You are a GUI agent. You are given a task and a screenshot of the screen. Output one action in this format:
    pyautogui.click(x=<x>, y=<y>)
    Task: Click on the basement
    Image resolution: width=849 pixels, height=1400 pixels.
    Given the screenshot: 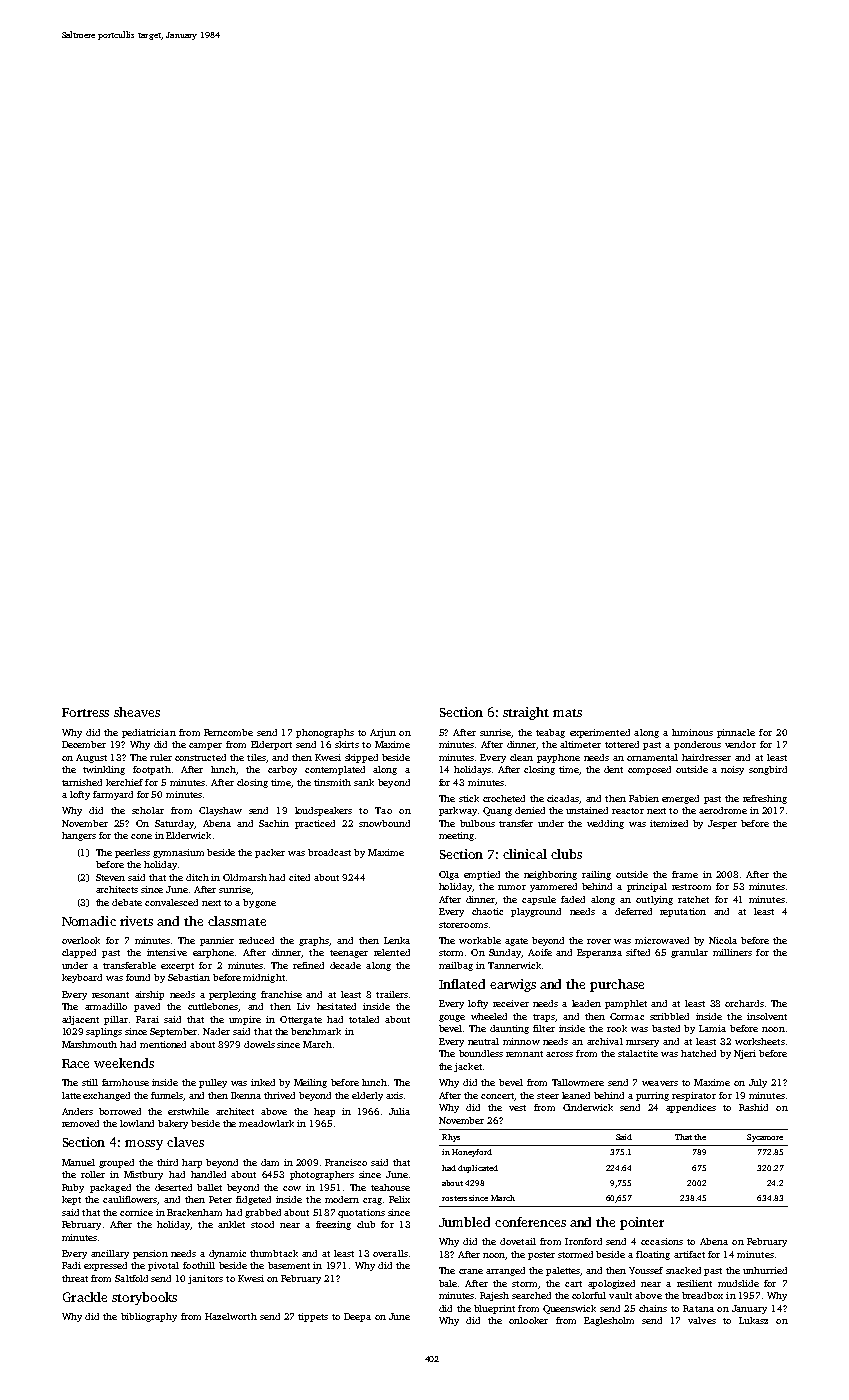 What is the action you would take?
    pyautogui.click(x=289, y=1265)
